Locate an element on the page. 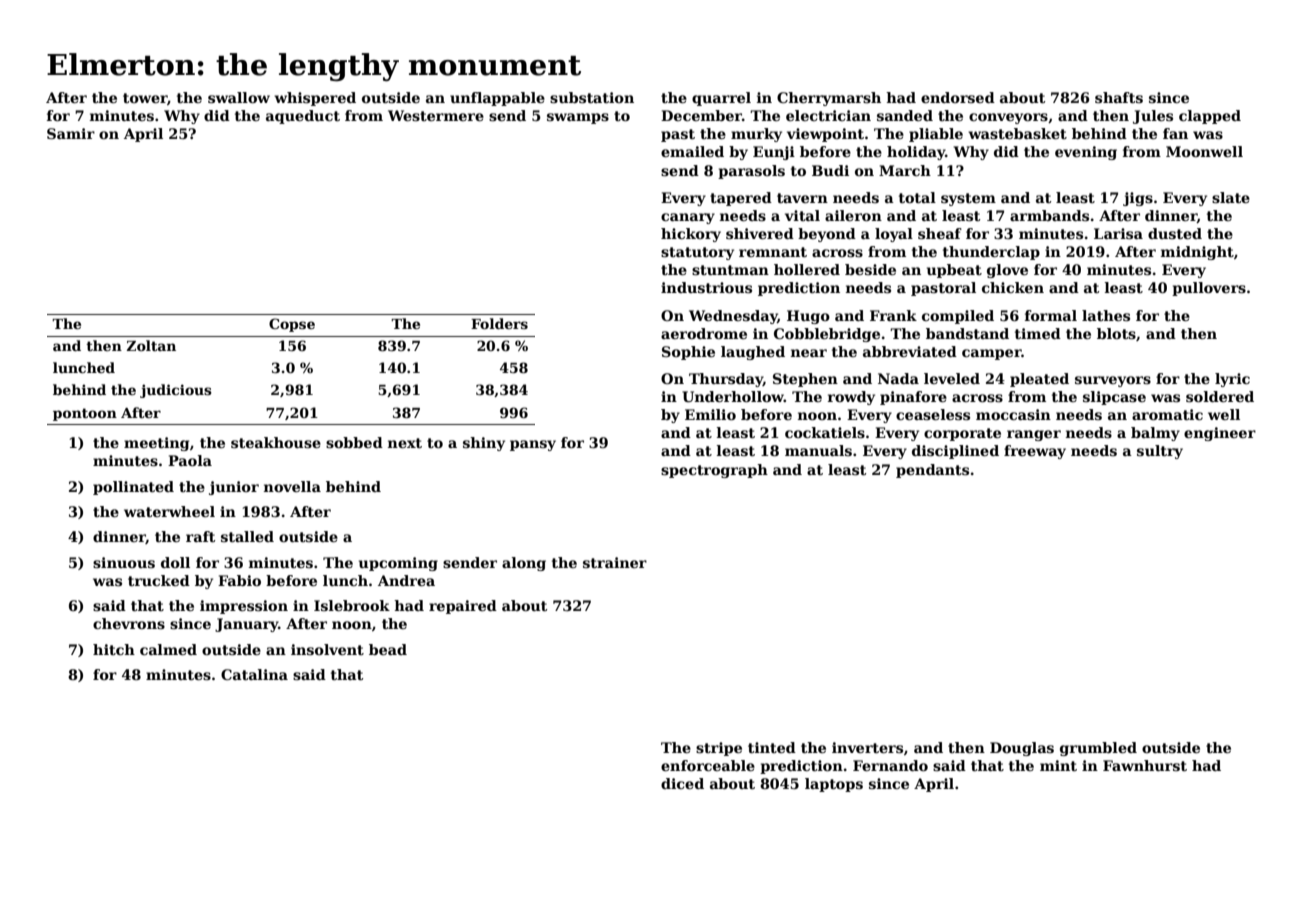 This document has width=1308, height=924. hitch is located at coordinates (114, 649).
